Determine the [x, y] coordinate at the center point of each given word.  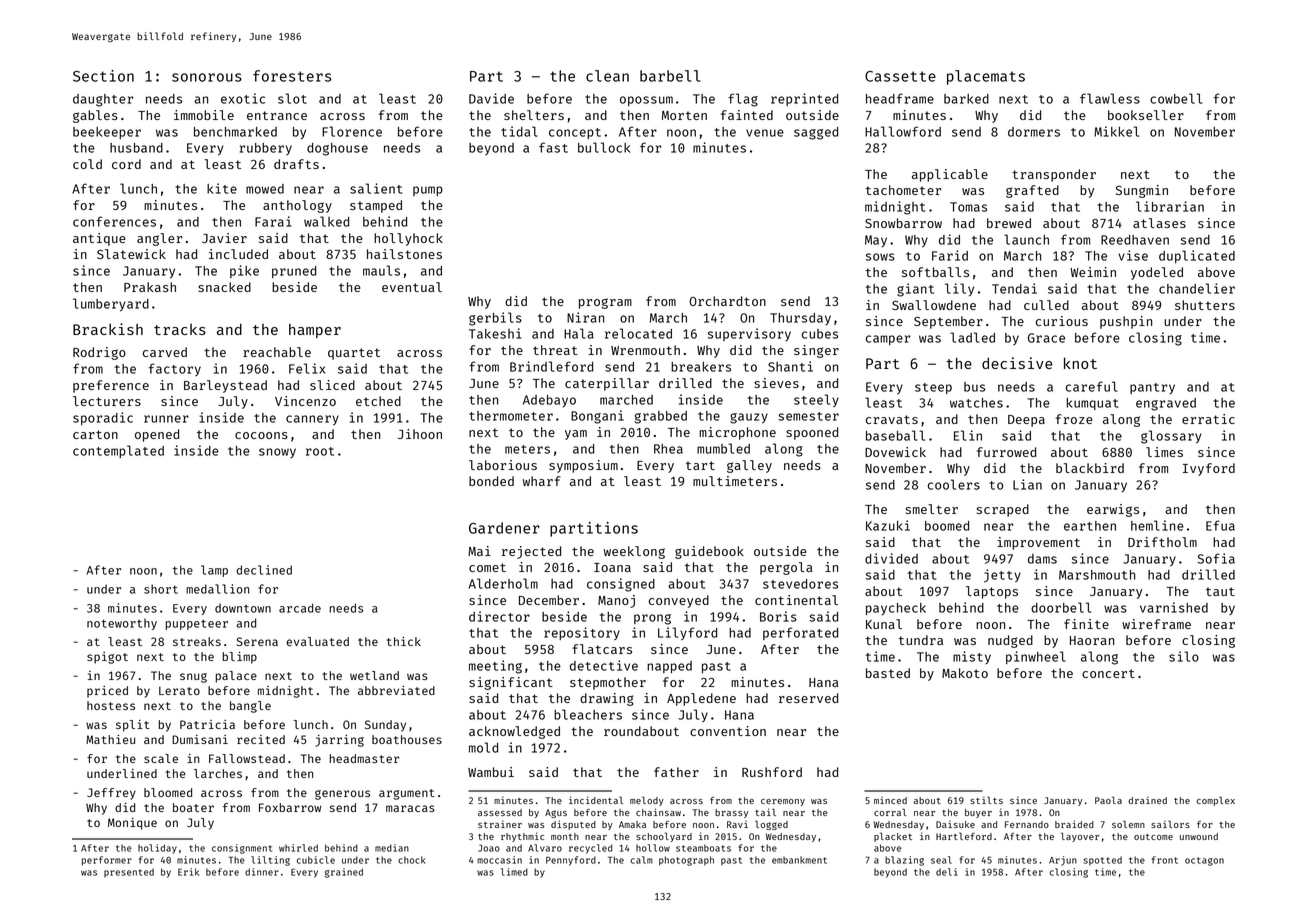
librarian [1170, 206]
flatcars [602, 649]
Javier [224, 238]
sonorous [207, 77]
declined [264, 570]
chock [412, 860]
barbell [670, 76]
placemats [986, 77]
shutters [1205, 305]
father [676, 772]
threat [555, 350]
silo [1184, 656]
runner [166, 419]
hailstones [404, 254]
